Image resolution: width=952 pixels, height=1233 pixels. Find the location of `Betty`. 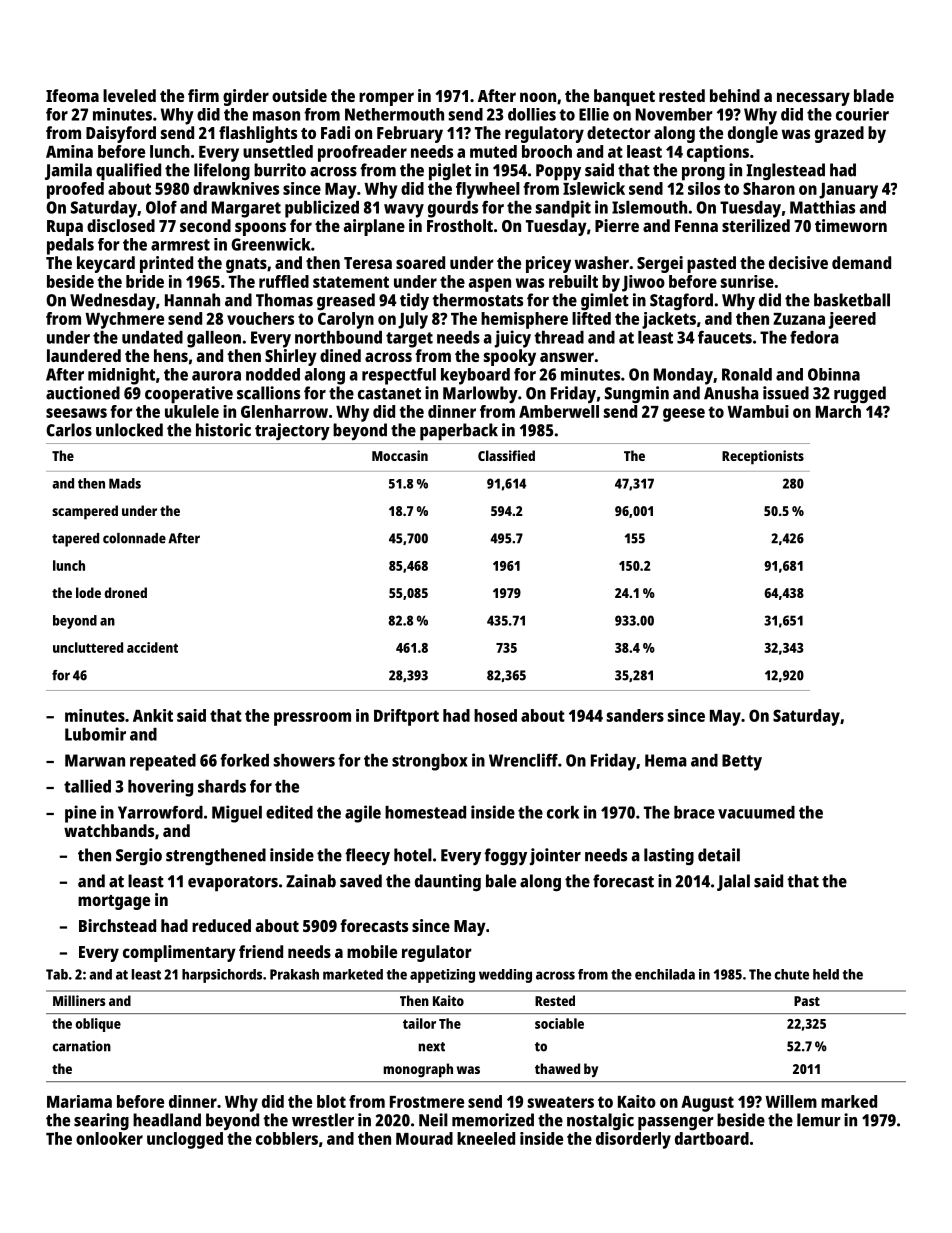

Betty is located at coordinates (742, 762).
